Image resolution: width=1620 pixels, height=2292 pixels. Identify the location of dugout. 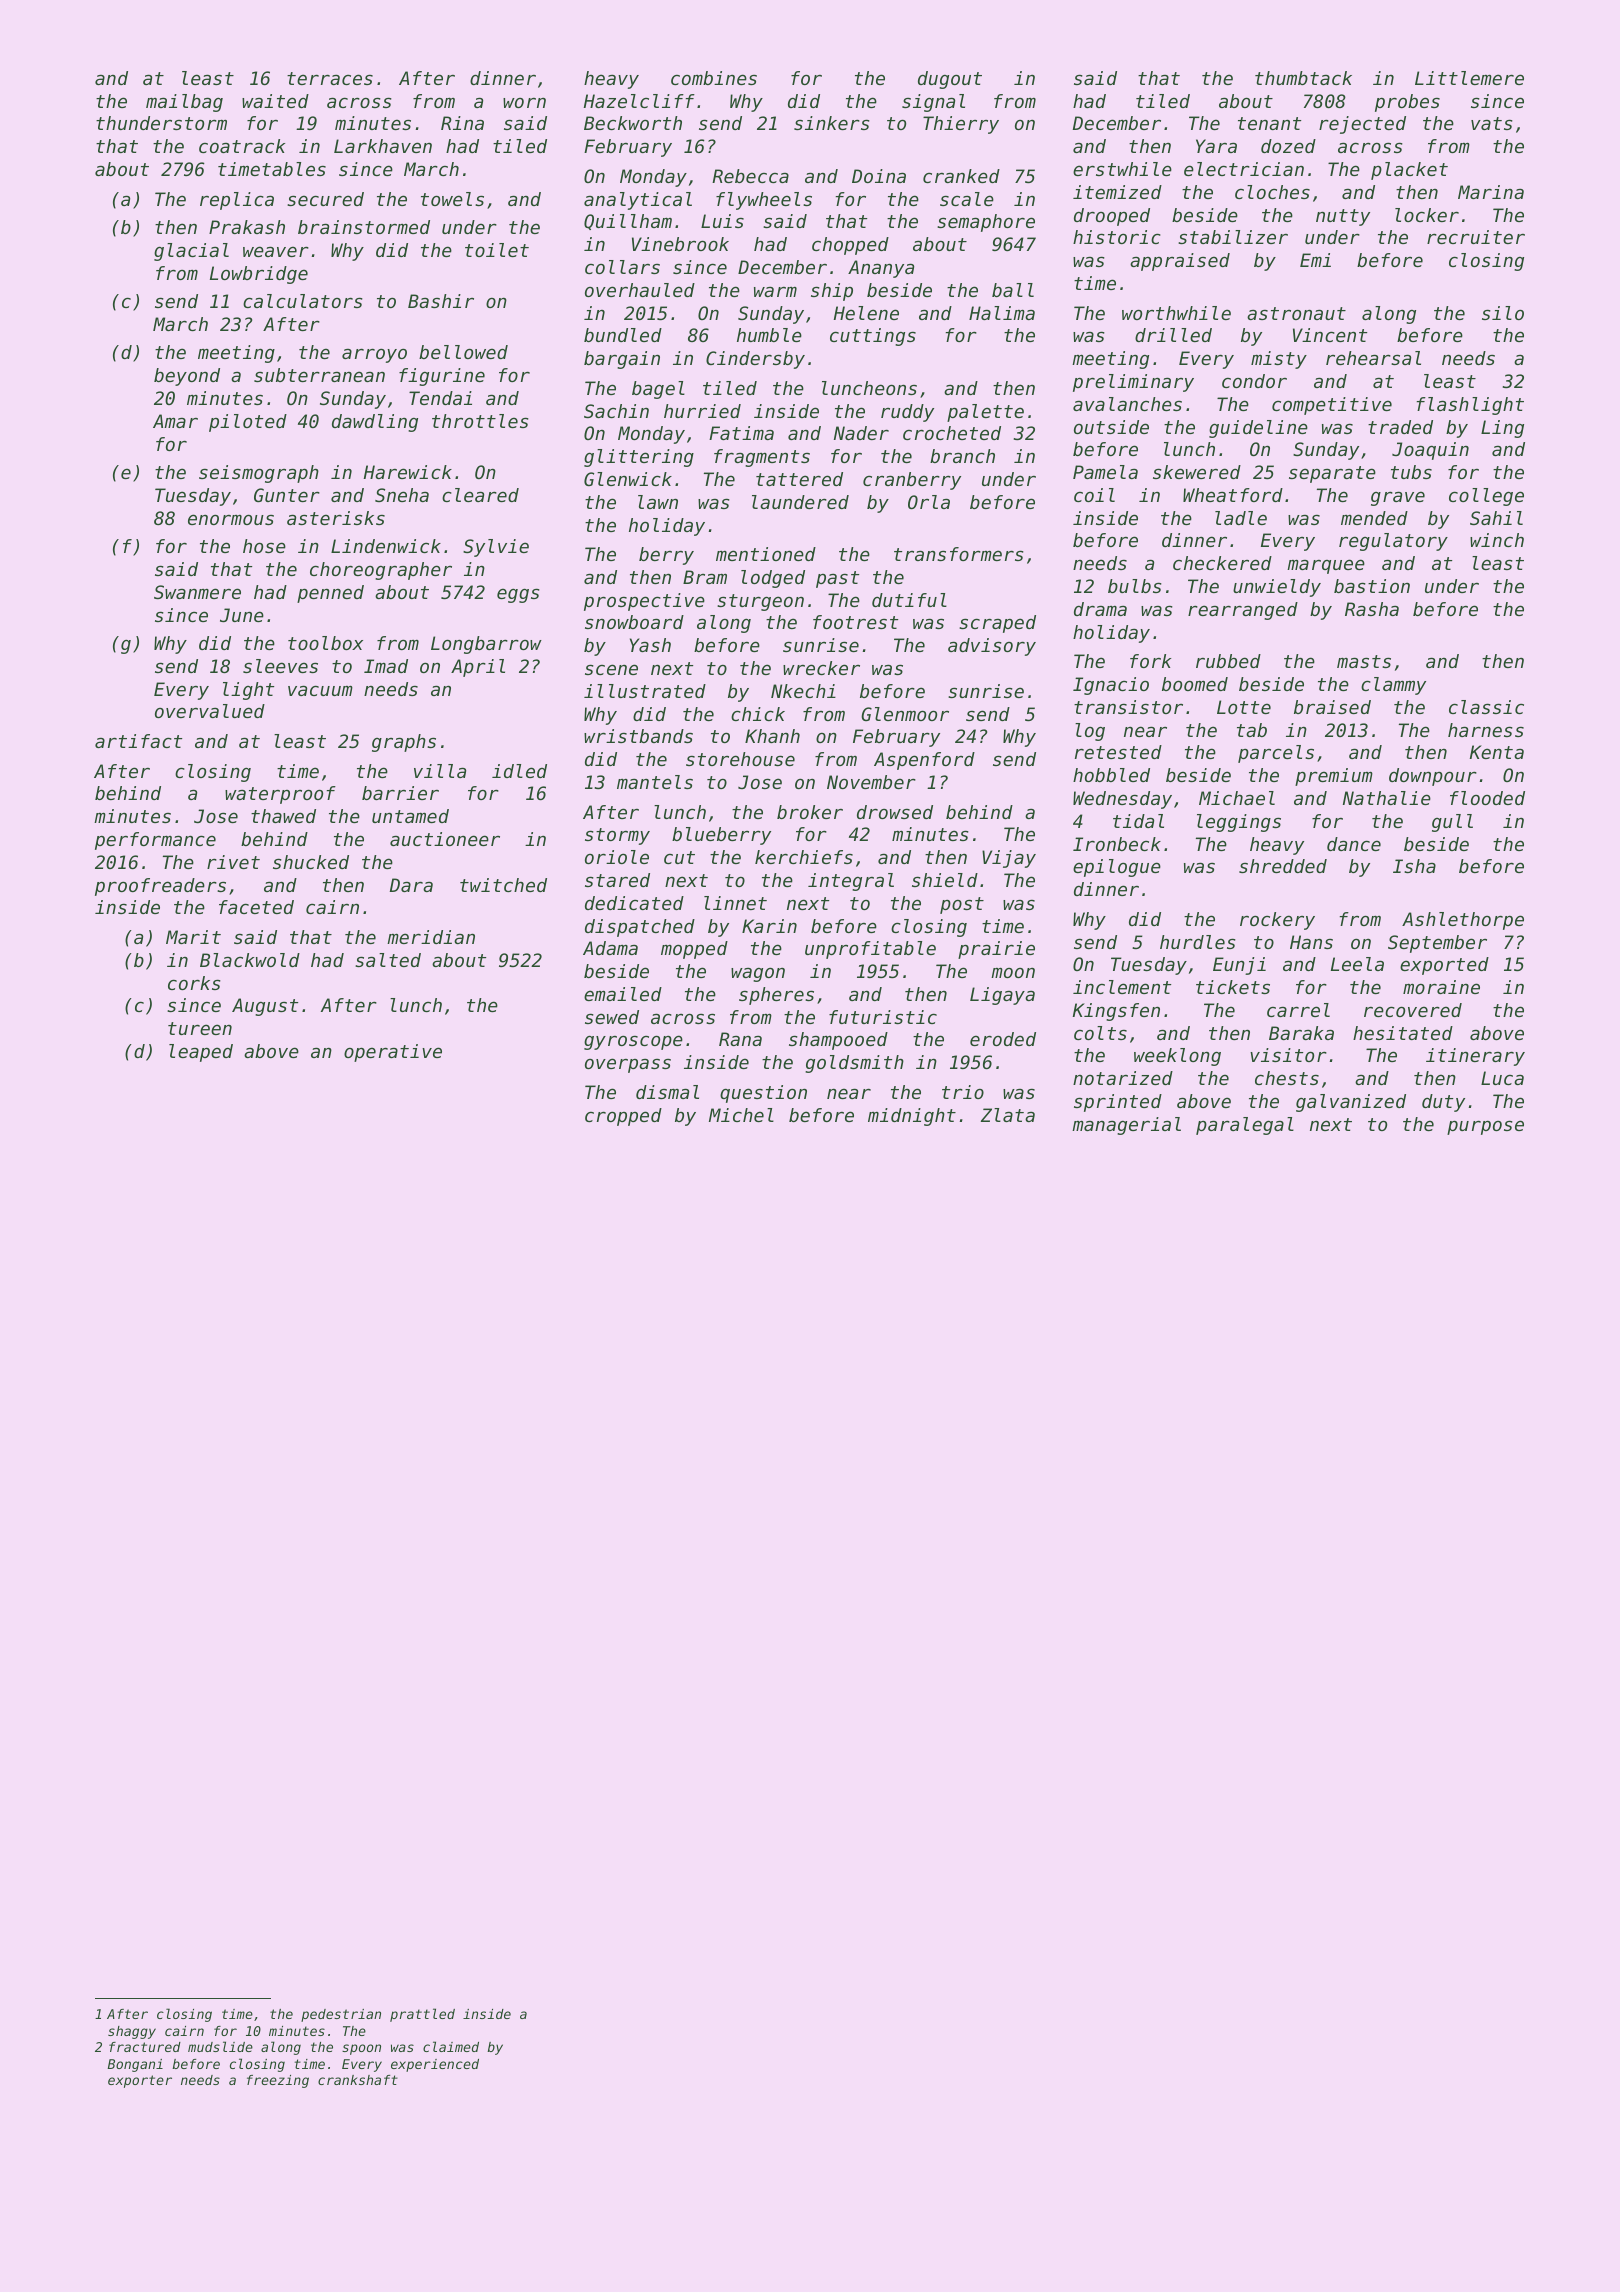
(950, 80).
